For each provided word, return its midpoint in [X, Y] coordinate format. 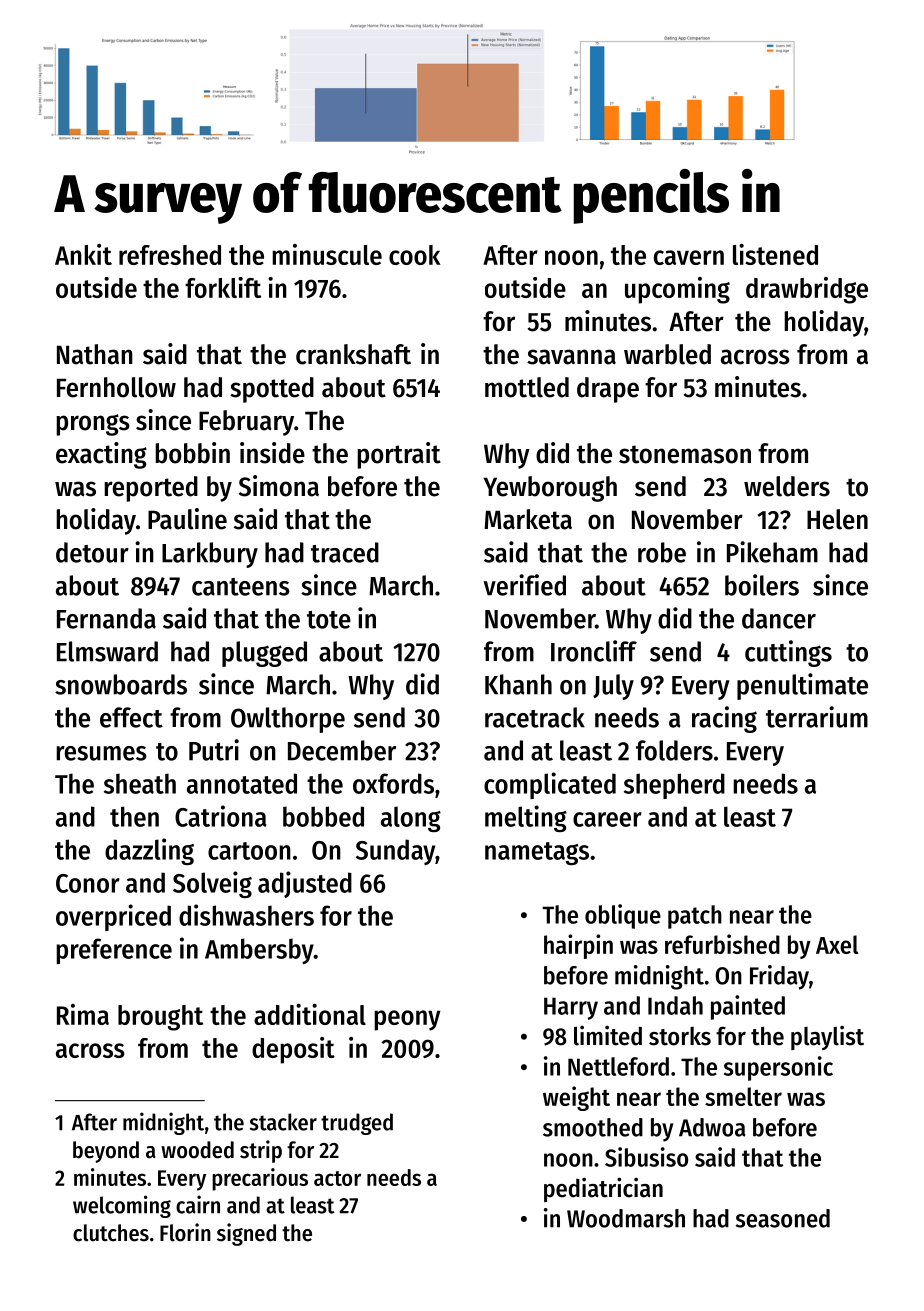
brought [160, 1018]
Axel [837, 944]
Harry [571, 1008]
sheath [140, 783]
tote [329, 620]
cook [415, 255]
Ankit [83, 254]
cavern [689, 257]
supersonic [778, 1068]
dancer [779, 618]
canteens [241, 587]
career [607, 819]
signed [246, 1234]
